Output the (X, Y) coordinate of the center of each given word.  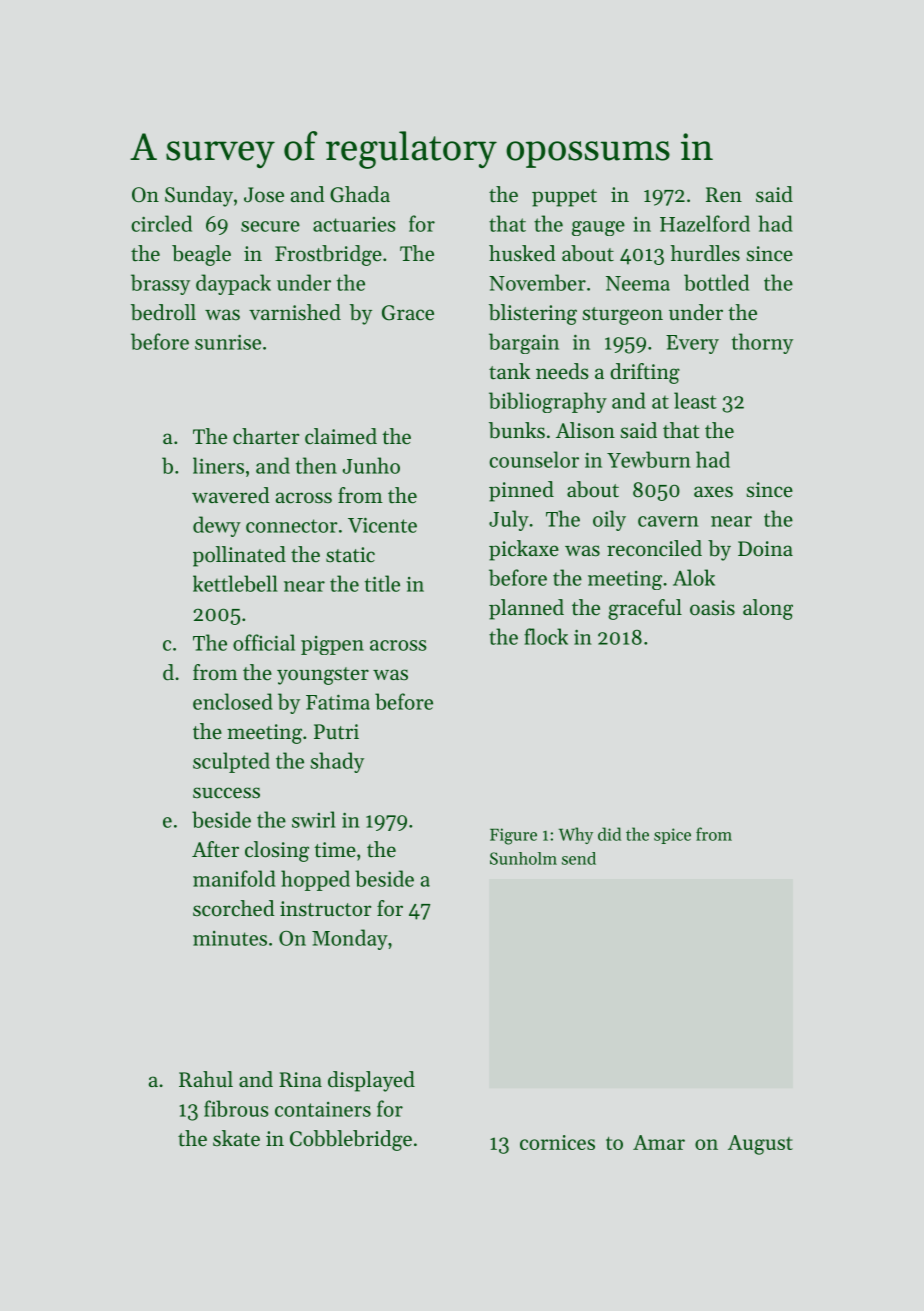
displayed (371, 1081)
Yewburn (649, 459)
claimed (341, 436)
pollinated (239, 556)
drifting (645, 373)
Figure (513, 836)
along (768, 609)
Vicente (382, 525)
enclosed (233, 701)
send (579, 858)
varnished (295, 312)
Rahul (206, 1079)
